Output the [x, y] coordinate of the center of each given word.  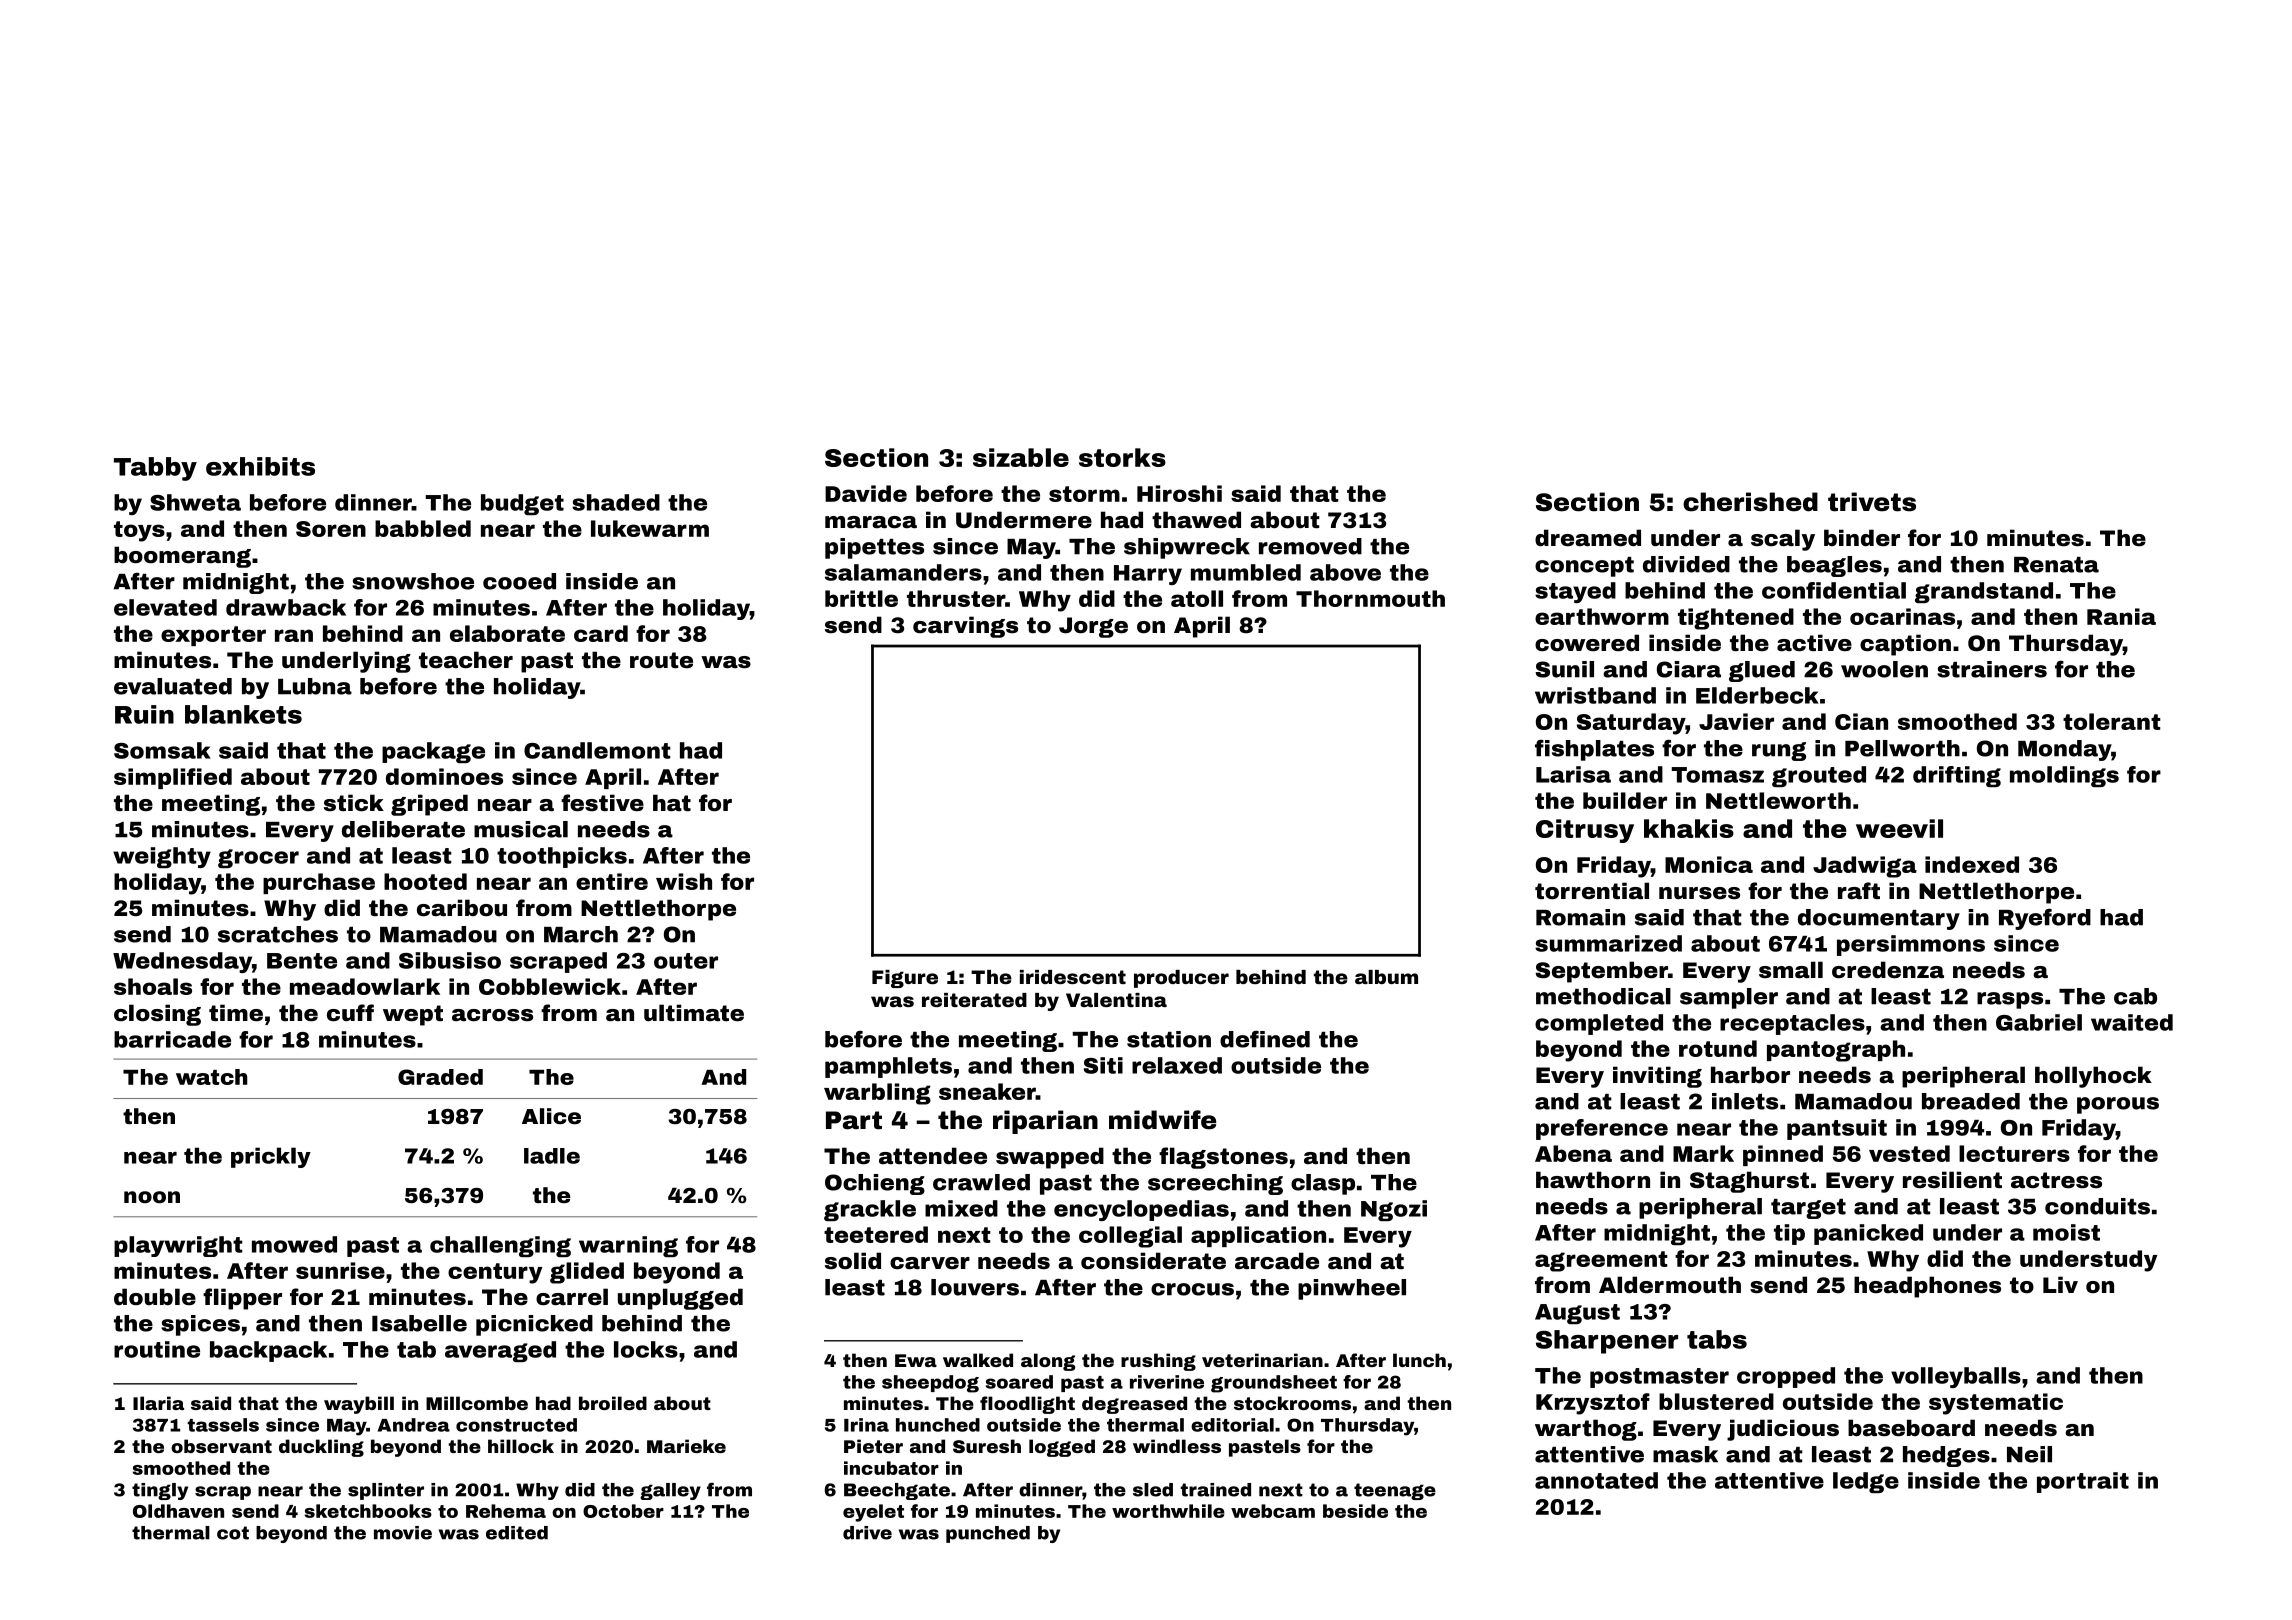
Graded [440, 1077]
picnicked [534, 1325]
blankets [243, 714]
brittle [861, 598]
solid [853, 1260]
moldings [2064, 776]
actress [2056, 1180]
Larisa [1573, 774]
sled [1153, 1490]
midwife [1163, 1120]
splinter [386, 1491]
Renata [2056, 565]
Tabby [155, 469]
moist [2066, 1232]
